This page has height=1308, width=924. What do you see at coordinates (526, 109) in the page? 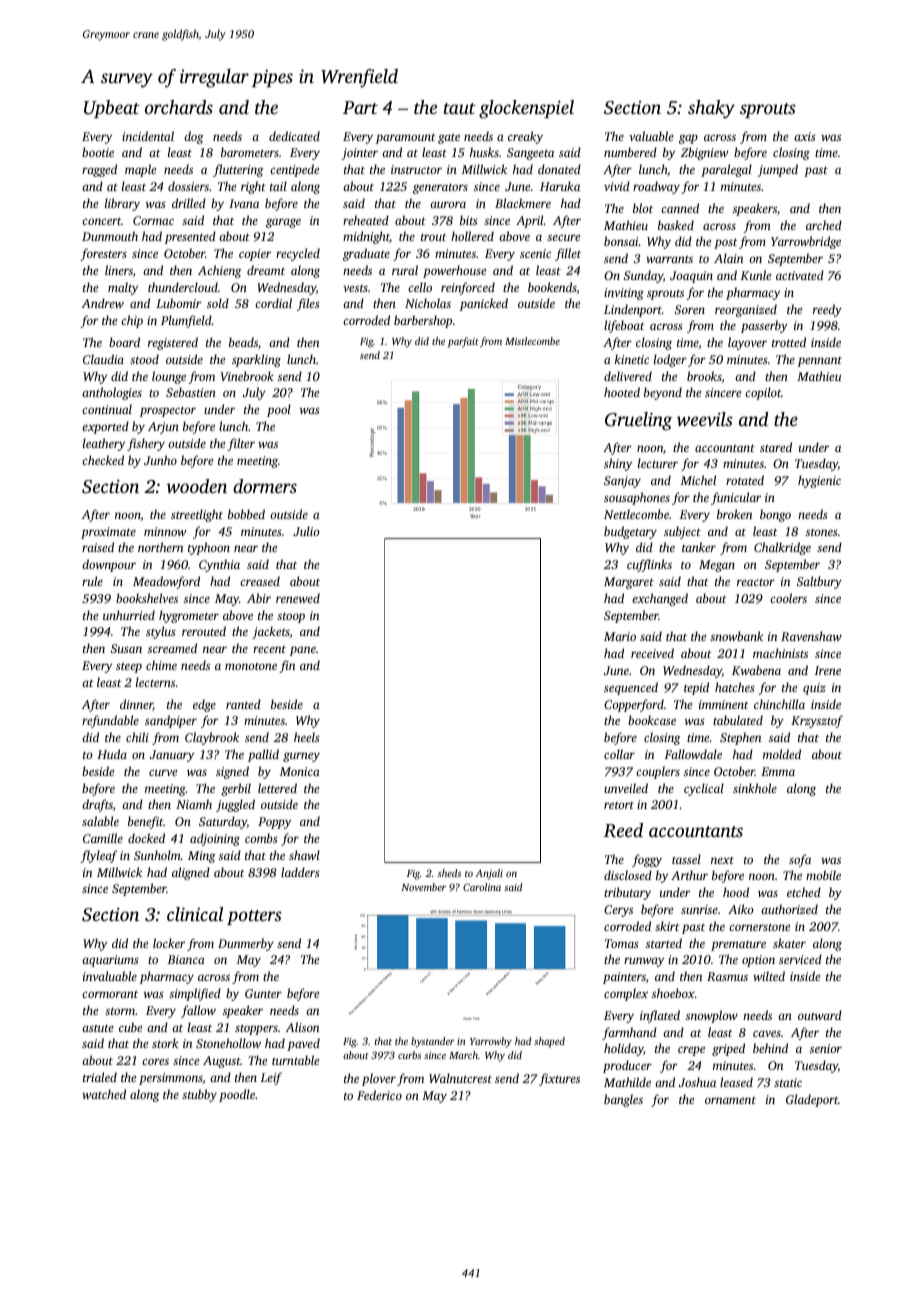
I see `glockenspiel` at bounding box center [526, 109].
